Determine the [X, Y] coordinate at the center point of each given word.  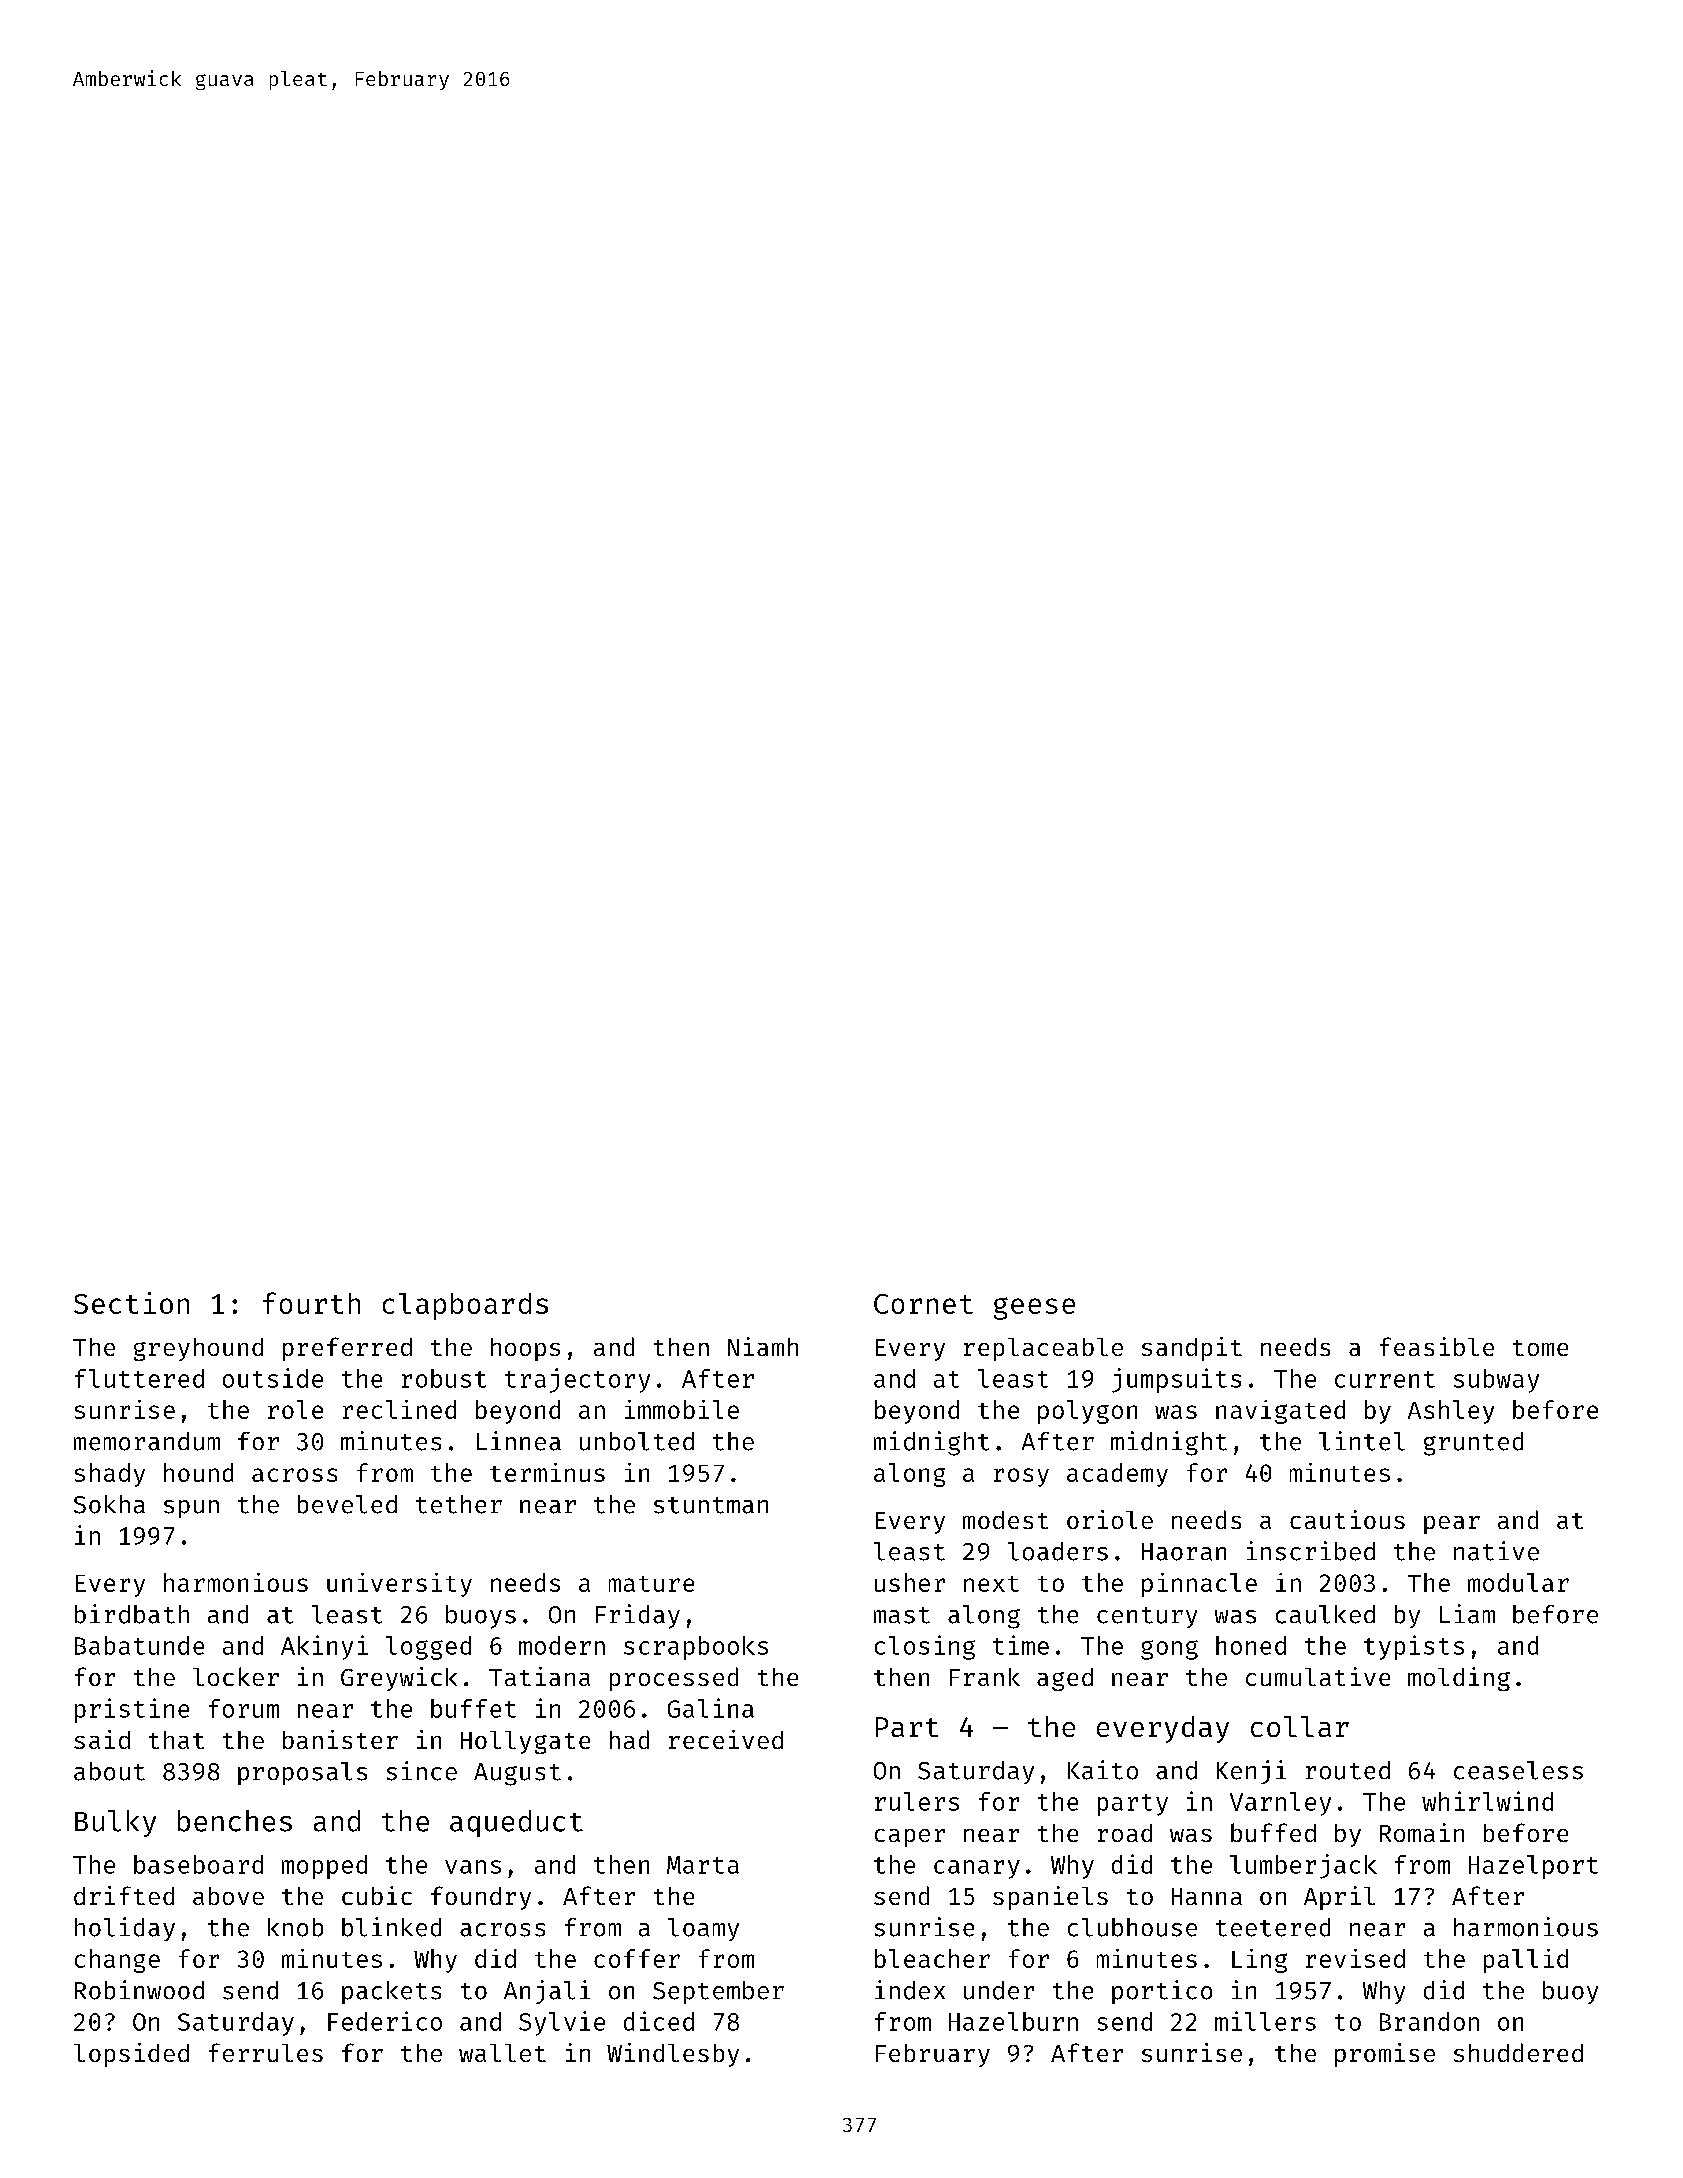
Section [131, 1303]
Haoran [1184, 1552]
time [1021, 1645]
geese [1034, 1308]
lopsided [131, 2055]
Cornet [923, 1304]
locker [236, 1676]
